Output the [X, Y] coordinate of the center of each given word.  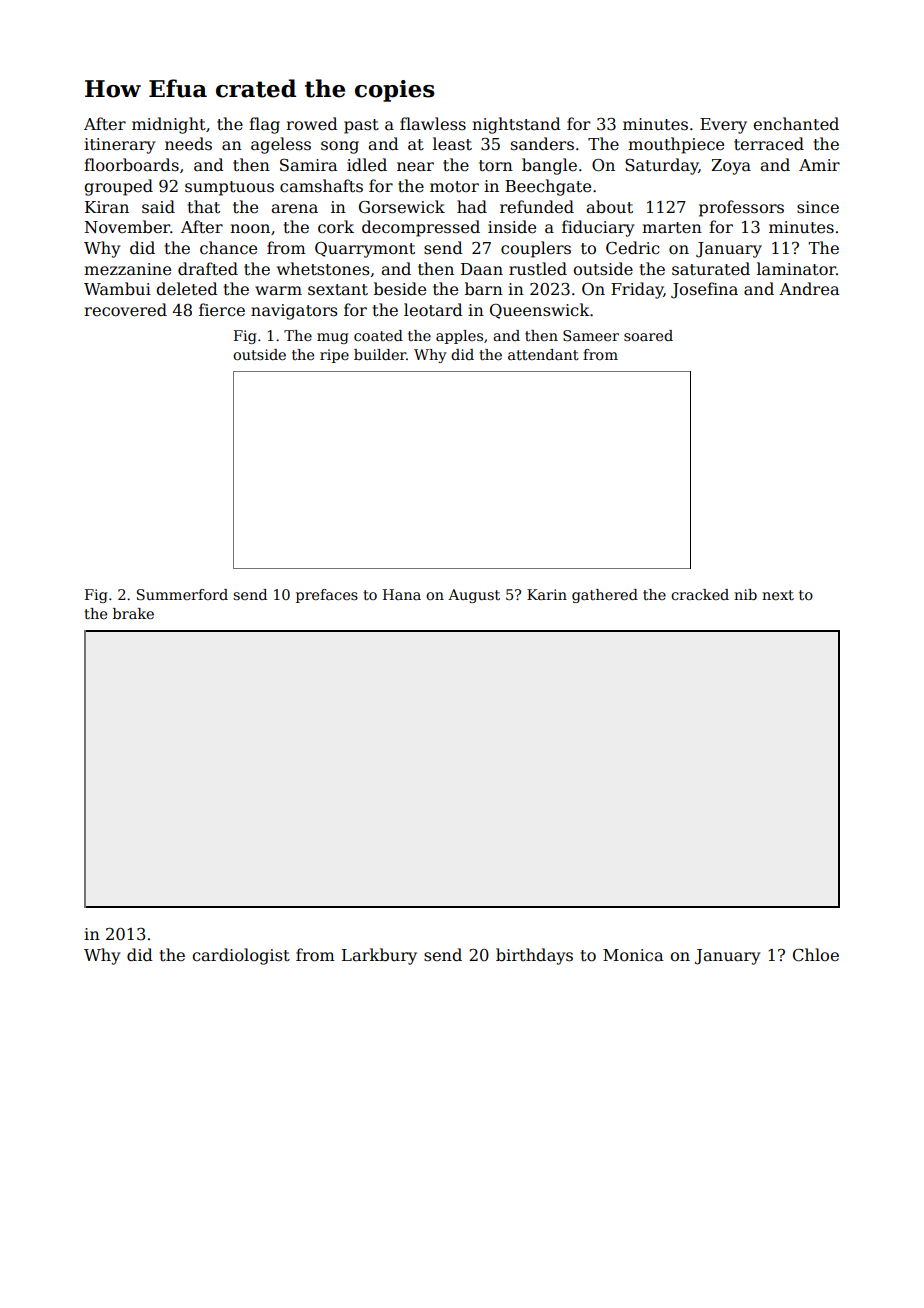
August [474, 596]
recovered [125, 310]
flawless [433, 123]
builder [380, 354]
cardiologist [241, 956]
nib [745, 594]
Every [723, 126]
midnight [169, 125]
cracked [700, 594]
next [778, 595]
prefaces [327, 596]
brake [133, 613]
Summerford [182, 594]
